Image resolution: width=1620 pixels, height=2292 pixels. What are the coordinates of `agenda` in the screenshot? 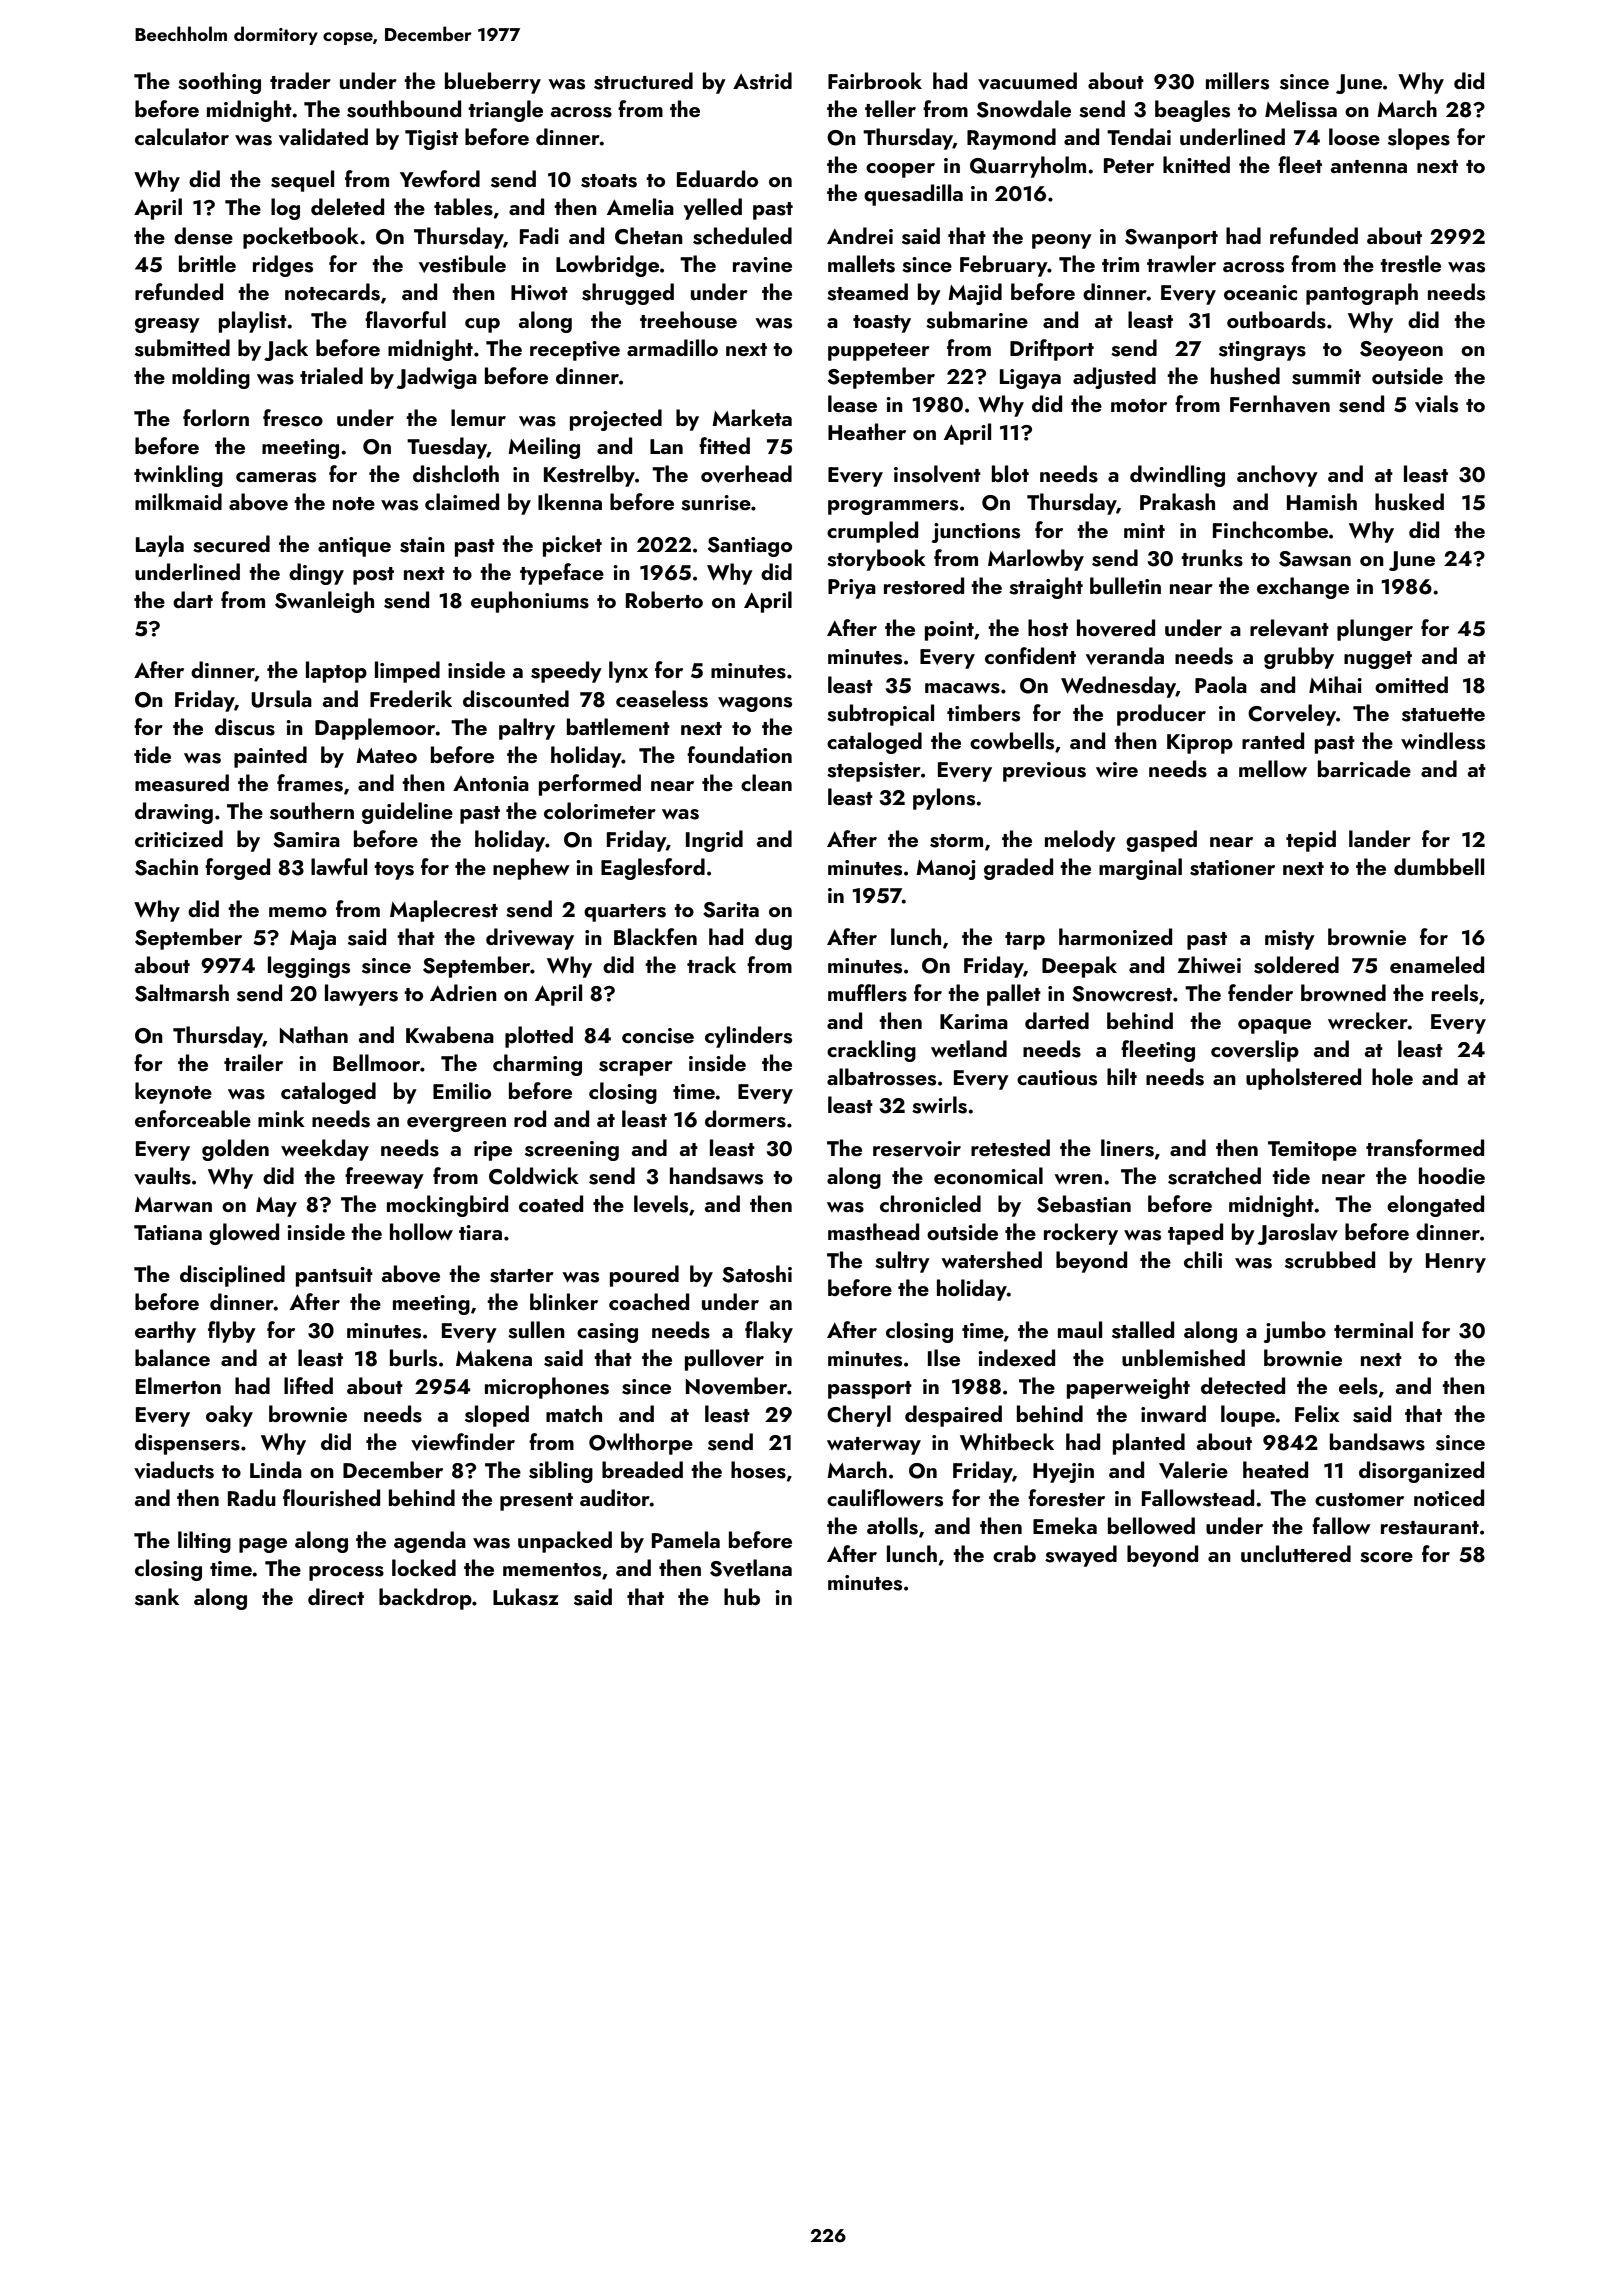 It's located at (430, 1542).
